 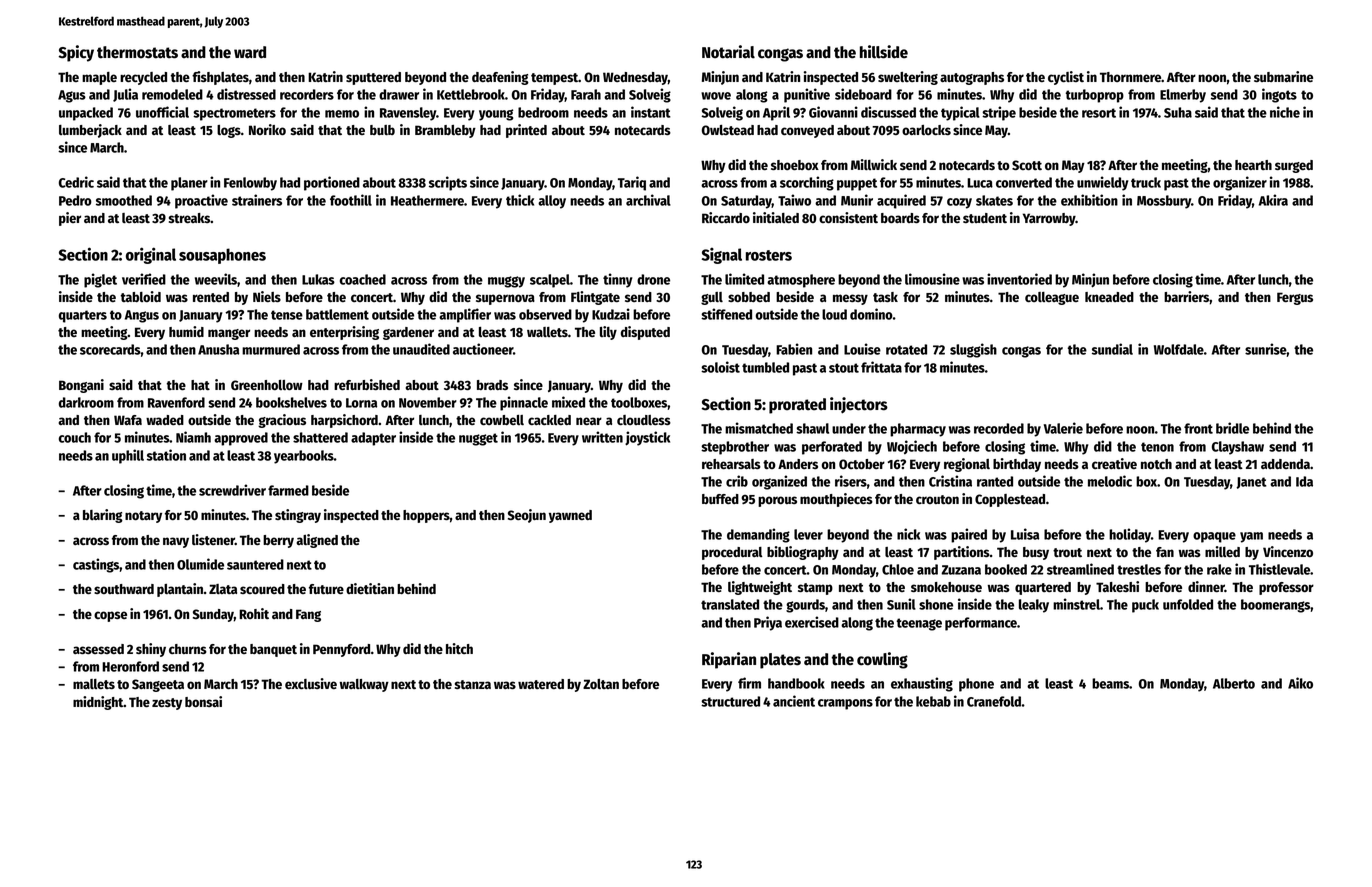 What do you see at coordinates (130, 666) in the page?
I see `Heronford` at bounding box center [130, 666].
